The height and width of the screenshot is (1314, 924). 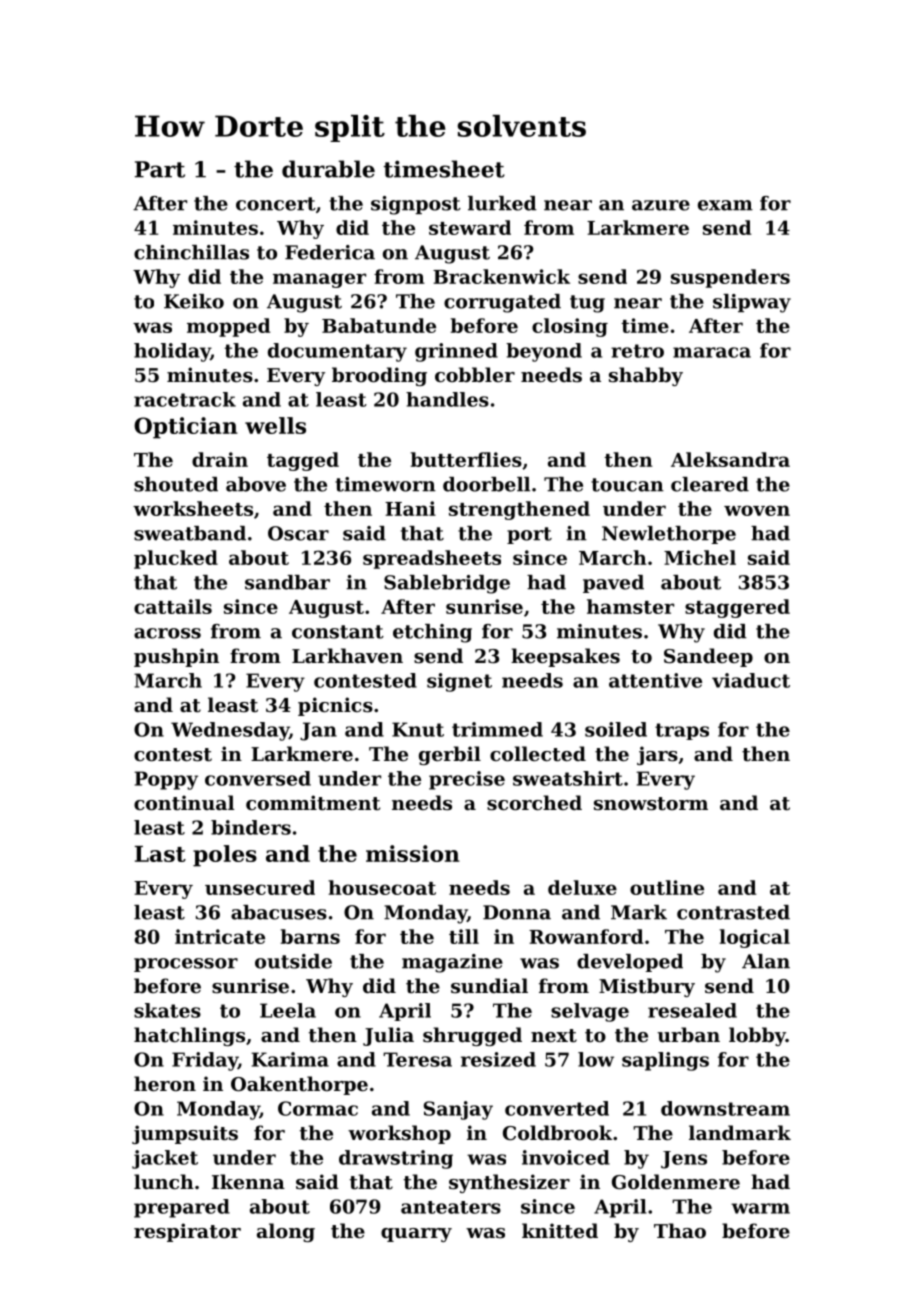 I want to click on invoiced, so click(x=566, y=1157).
